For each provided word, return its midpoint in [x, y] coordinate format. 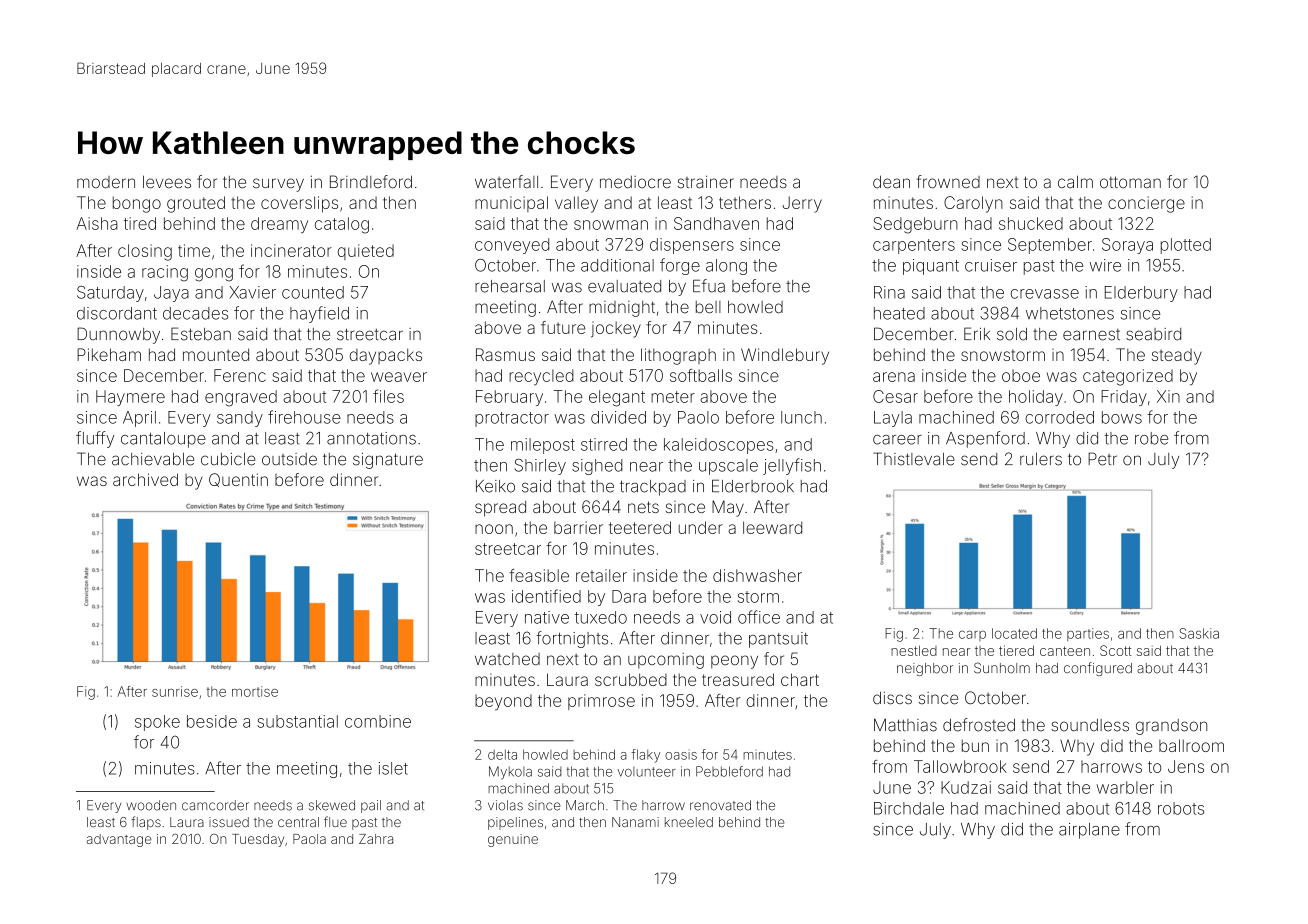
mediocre [635, 182]
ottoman [1130, 182]
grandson [1171, 727]
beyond [503, 702]
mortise [255, 691]
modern [106, 182]
